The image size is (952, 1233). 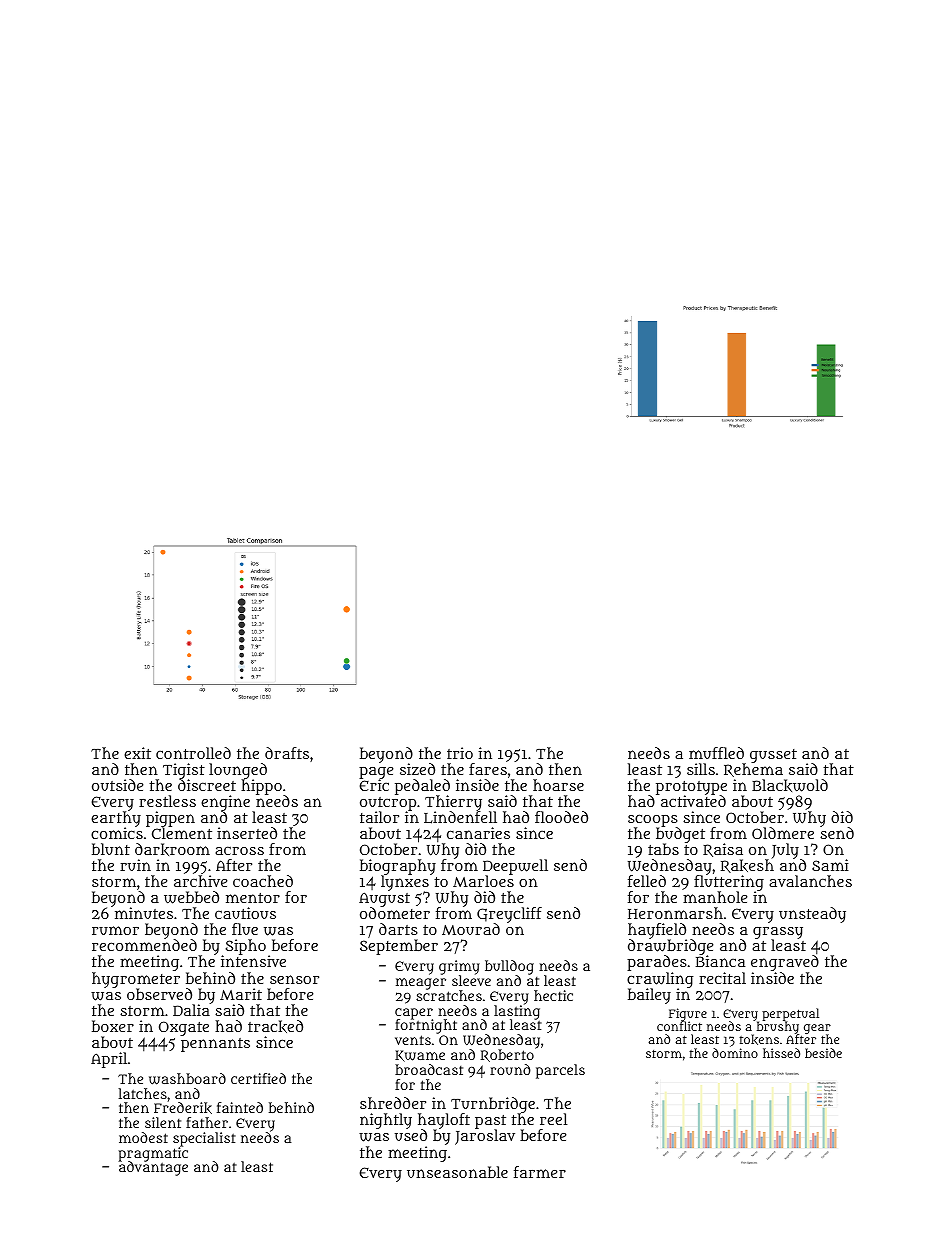 What do you see at coordinates (159, 994) in the document?
I see `observed` at bounding box center [159, 994].
